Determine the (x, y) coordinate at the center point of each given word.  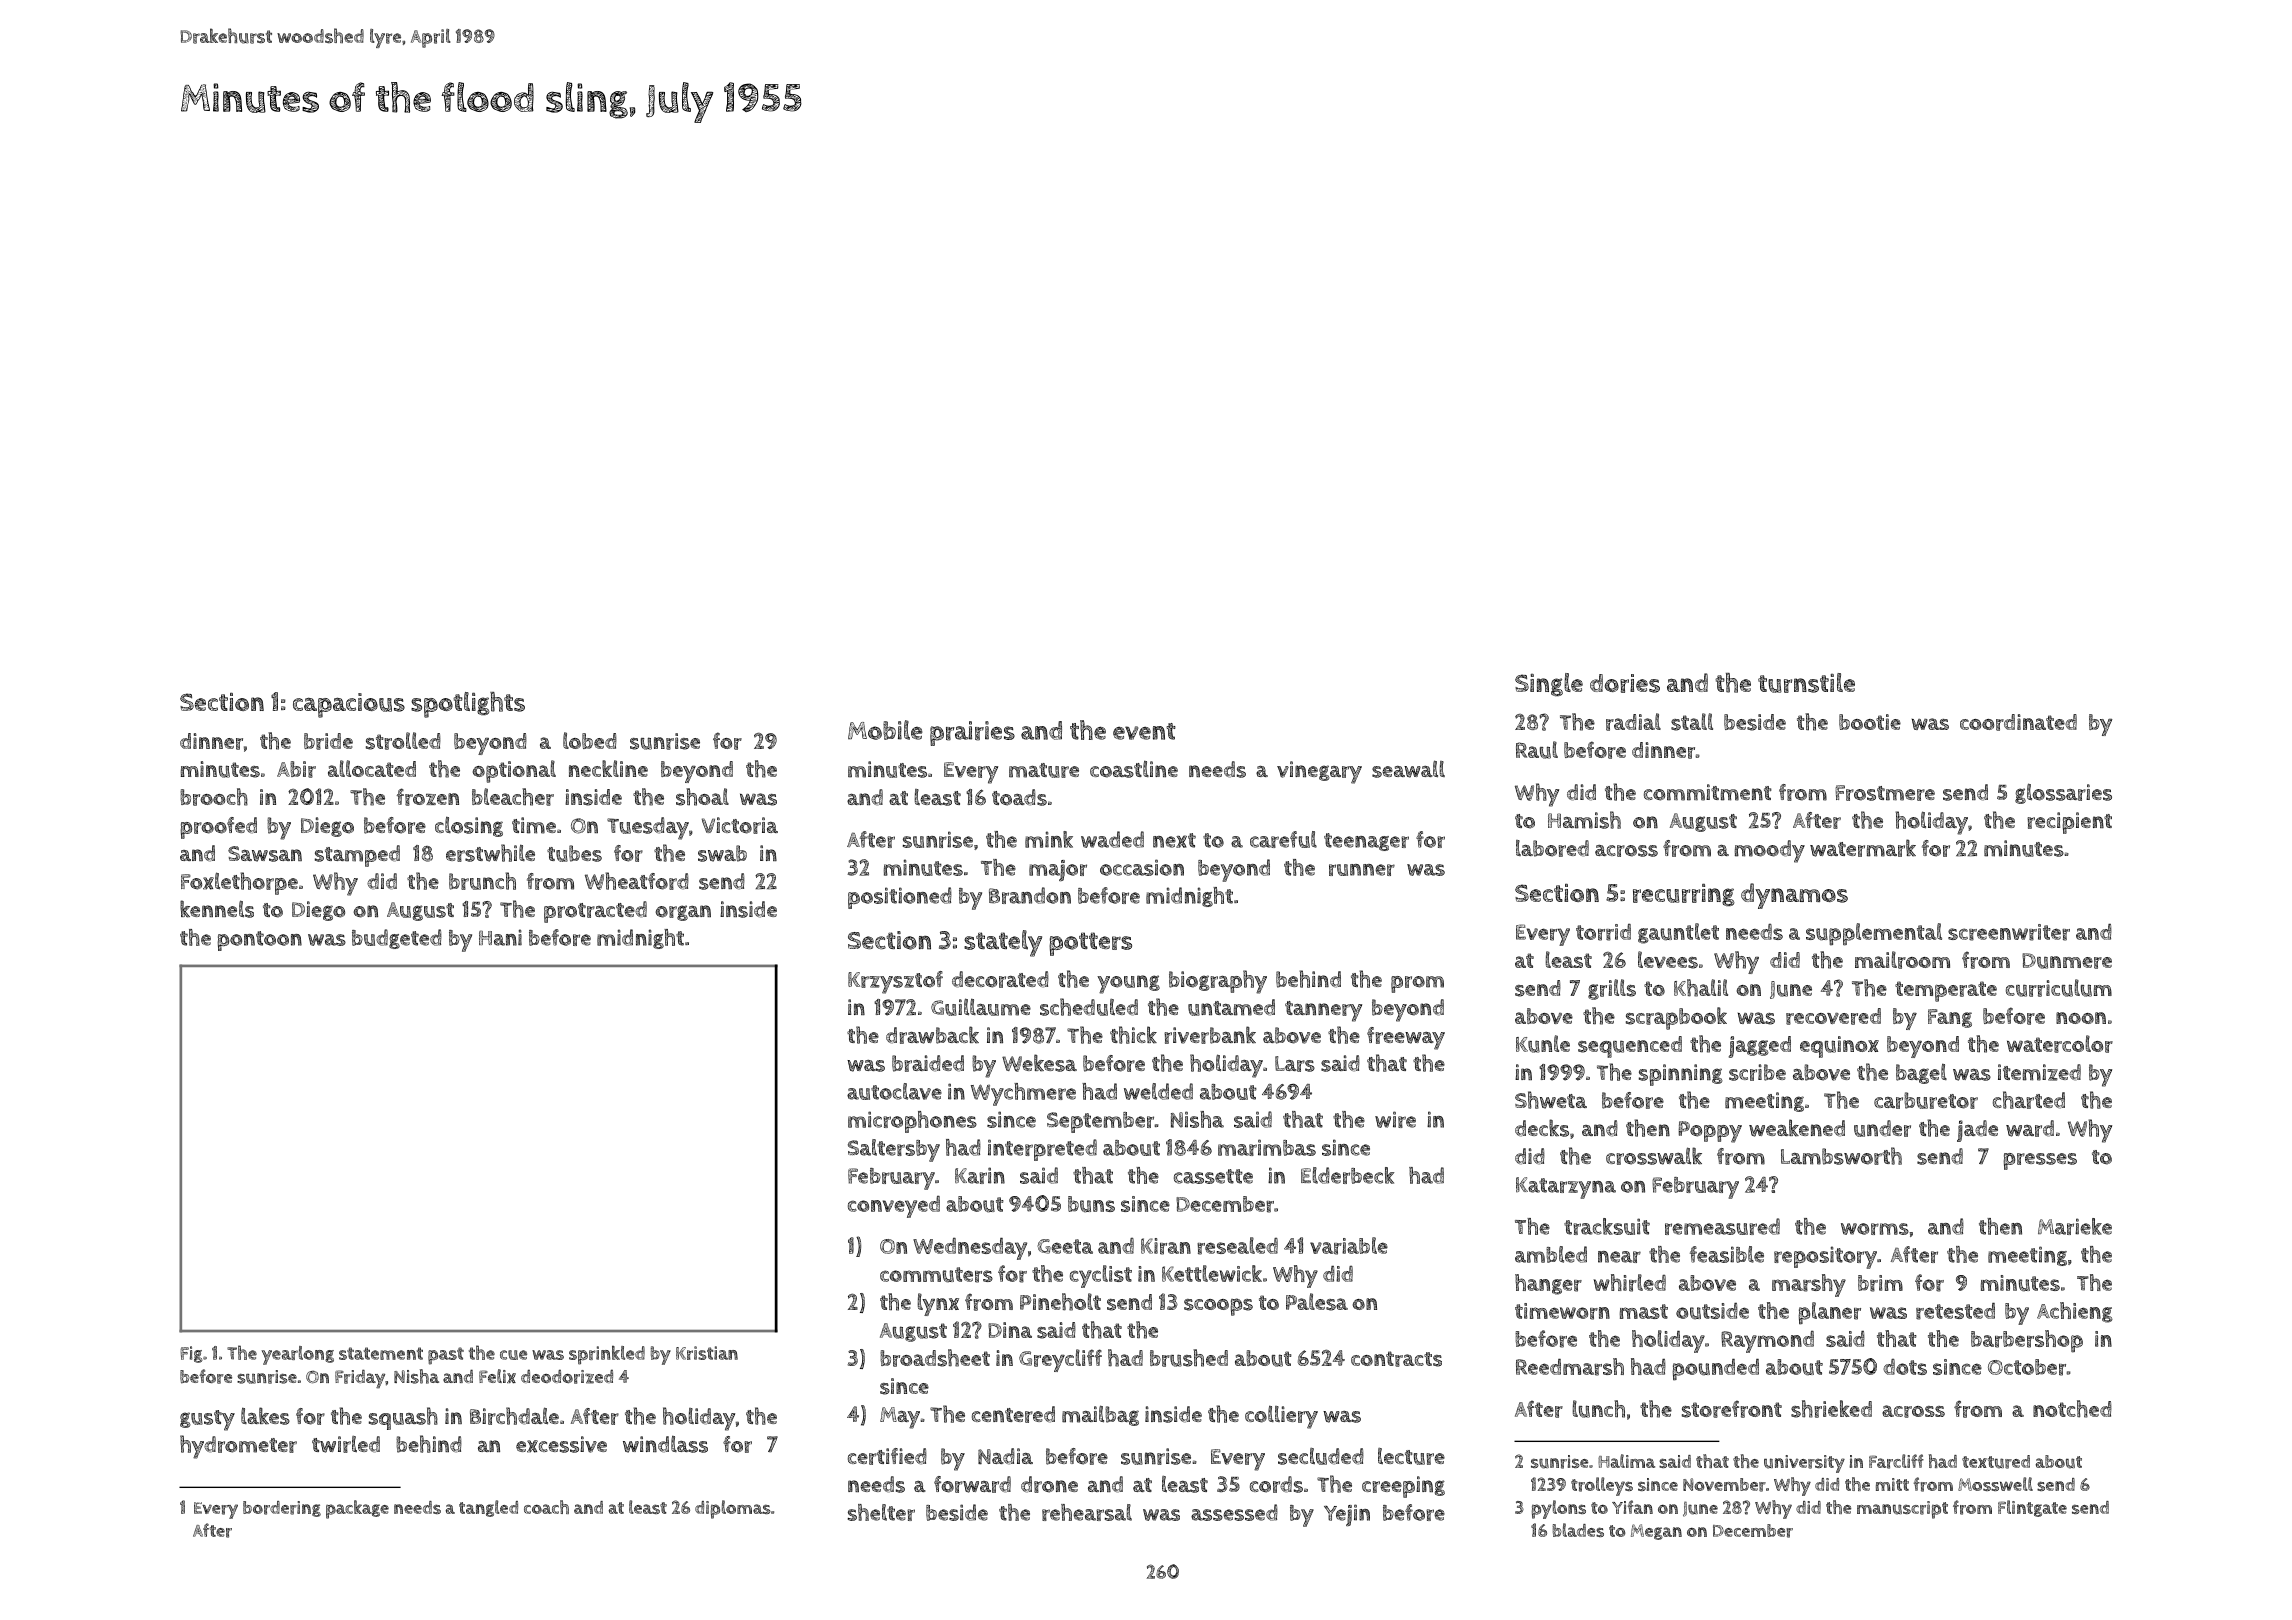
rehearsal (1087, 1512)
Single (1549, 685)
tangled (488, 1508)
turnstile (1806, 683)
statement (381, 1353)
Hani (500, 937)
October (2027, 1367)
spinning (1681, 1075)
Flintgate (2032, 1508)
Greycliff (1060, 1360)
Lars (1295, 1064)
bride (328, 741)
